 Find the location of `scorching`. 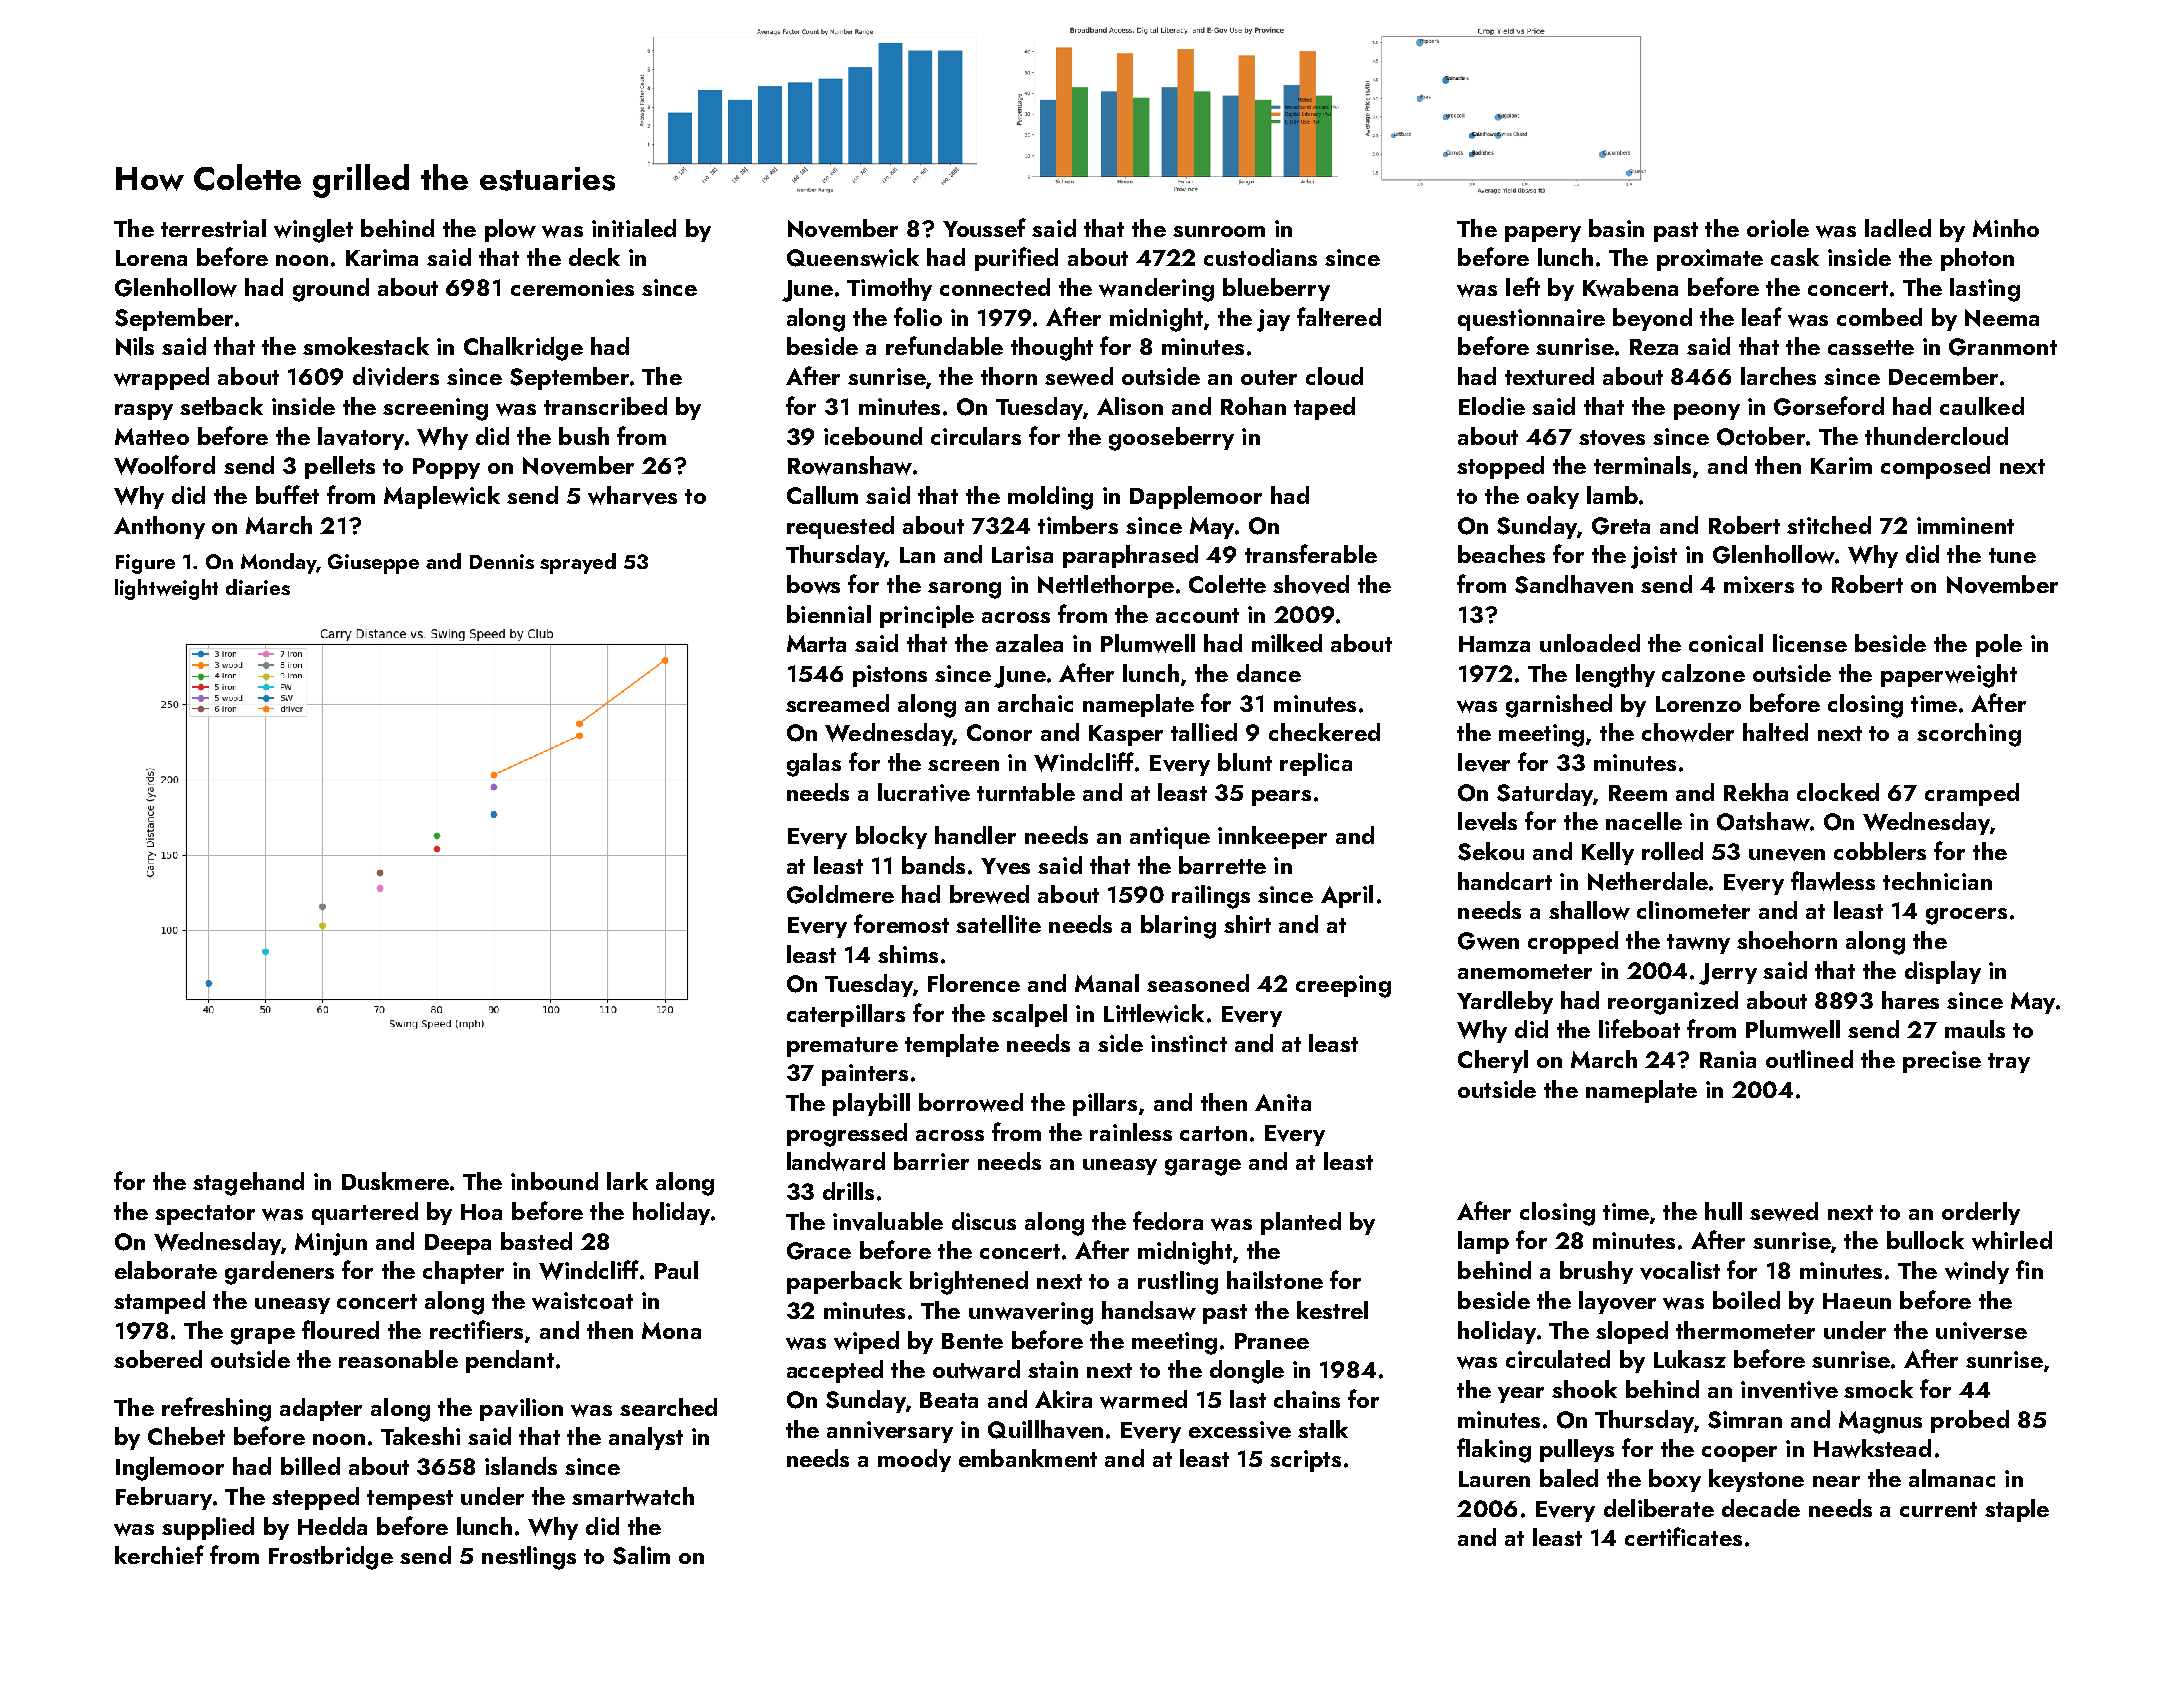

scorching is located at coordinates (1969, 735).
